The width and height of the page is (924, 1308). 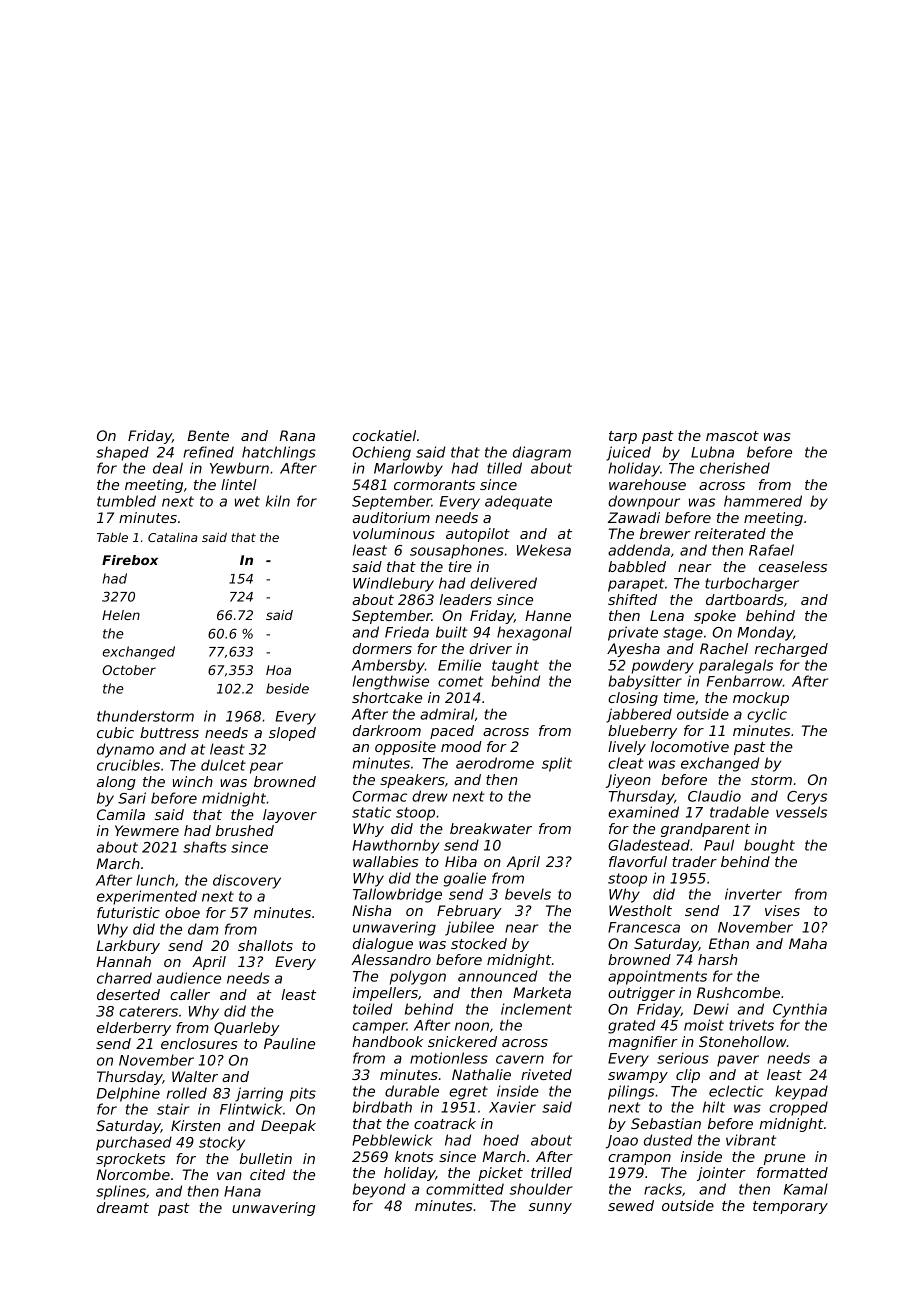 What do you see at coordinates (515, 666) in the page?
I see `taught` at bounding box center [515, 666].
